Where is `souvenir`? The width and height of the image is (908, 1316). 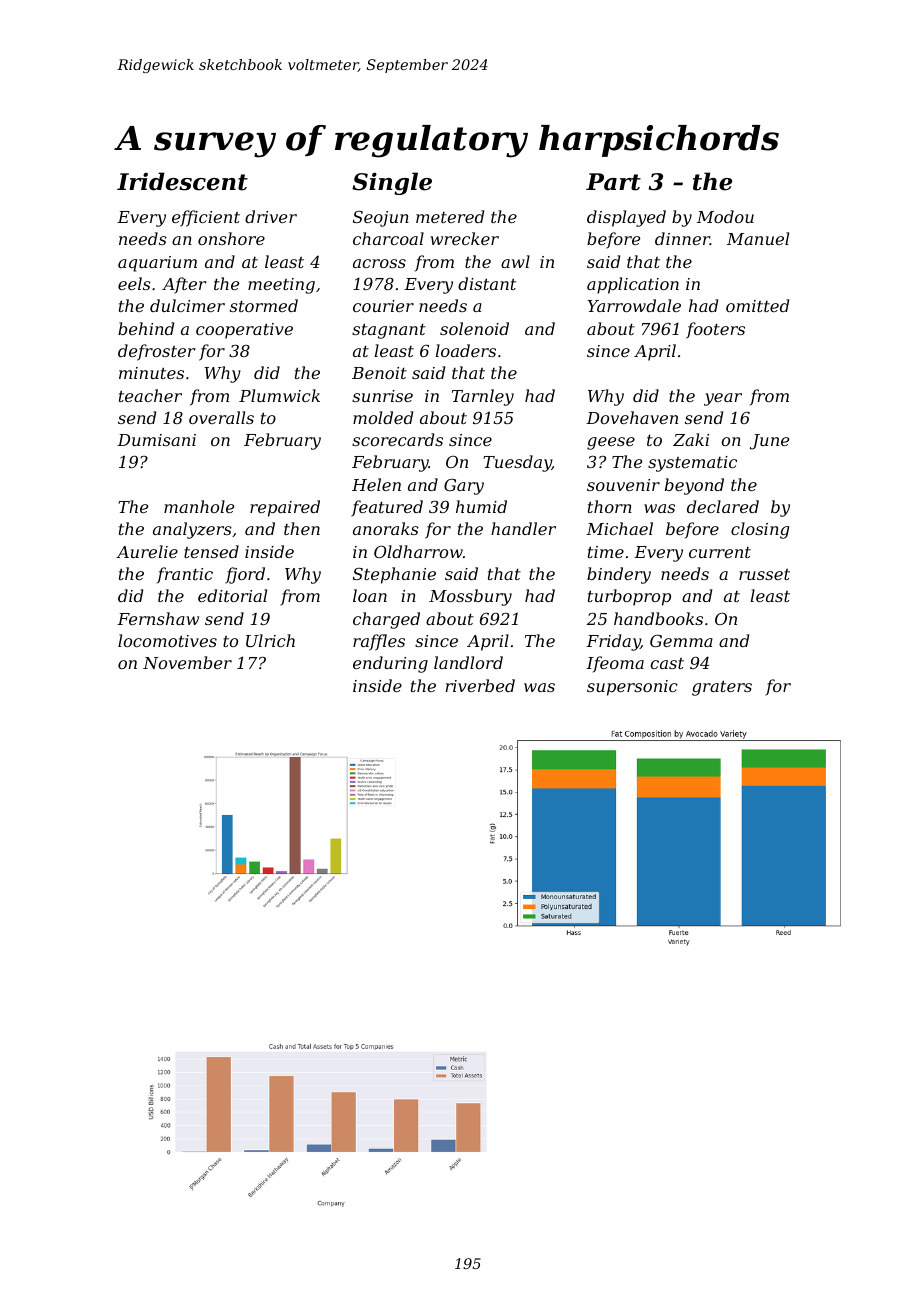
souvenir is located at coordinates (623, 485).
